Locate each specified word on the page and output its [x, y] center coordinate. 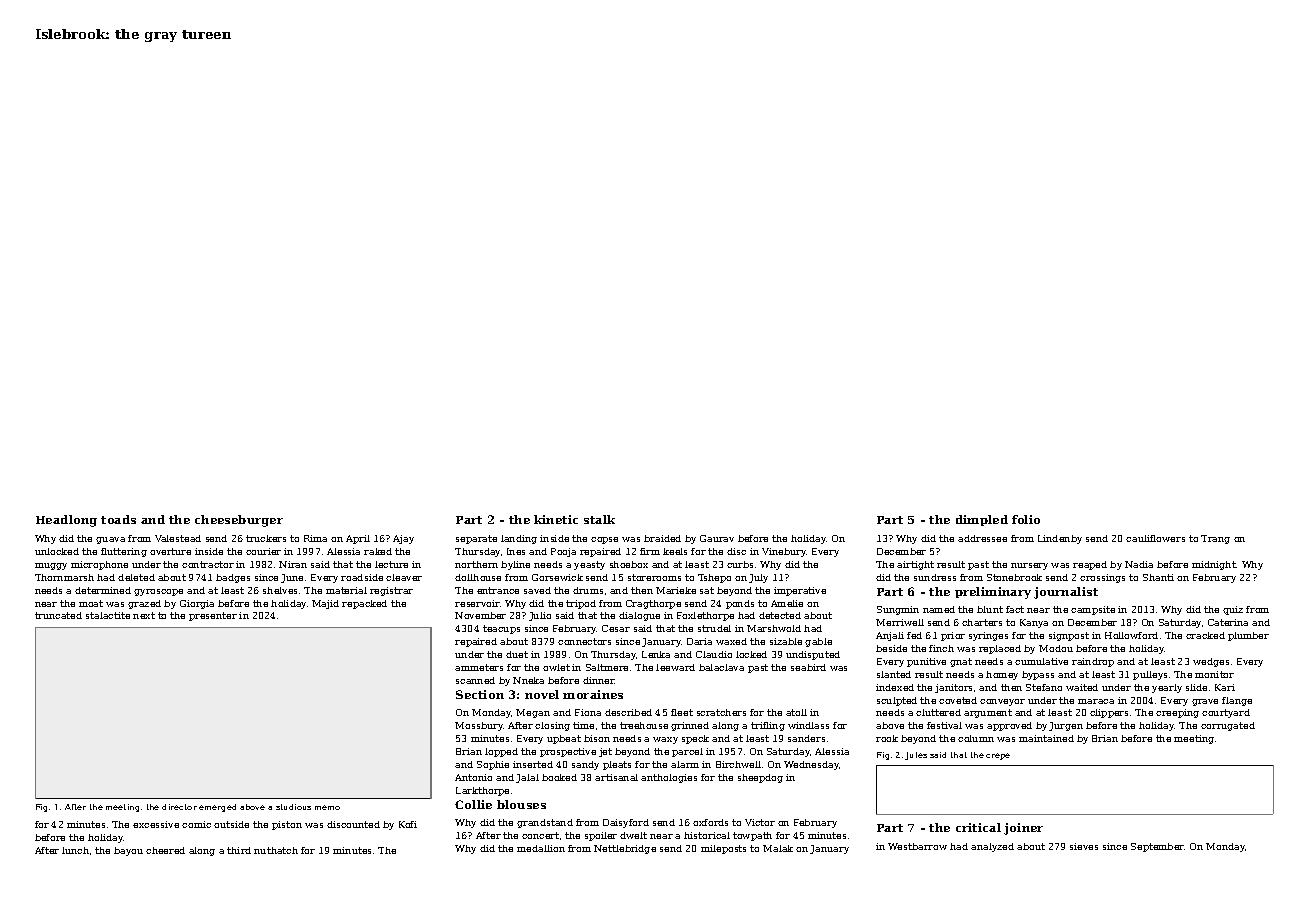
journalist [1066, 593]
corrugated [1228, 726]
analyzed [992, 847]
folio [1026, 519]
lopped [501, 752]
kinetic [556, 519]
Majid [325, 604]
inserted [533, 764]
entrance [498, 590]
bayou [128, 851]
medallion [541, 848]
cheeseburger [239, 521]
